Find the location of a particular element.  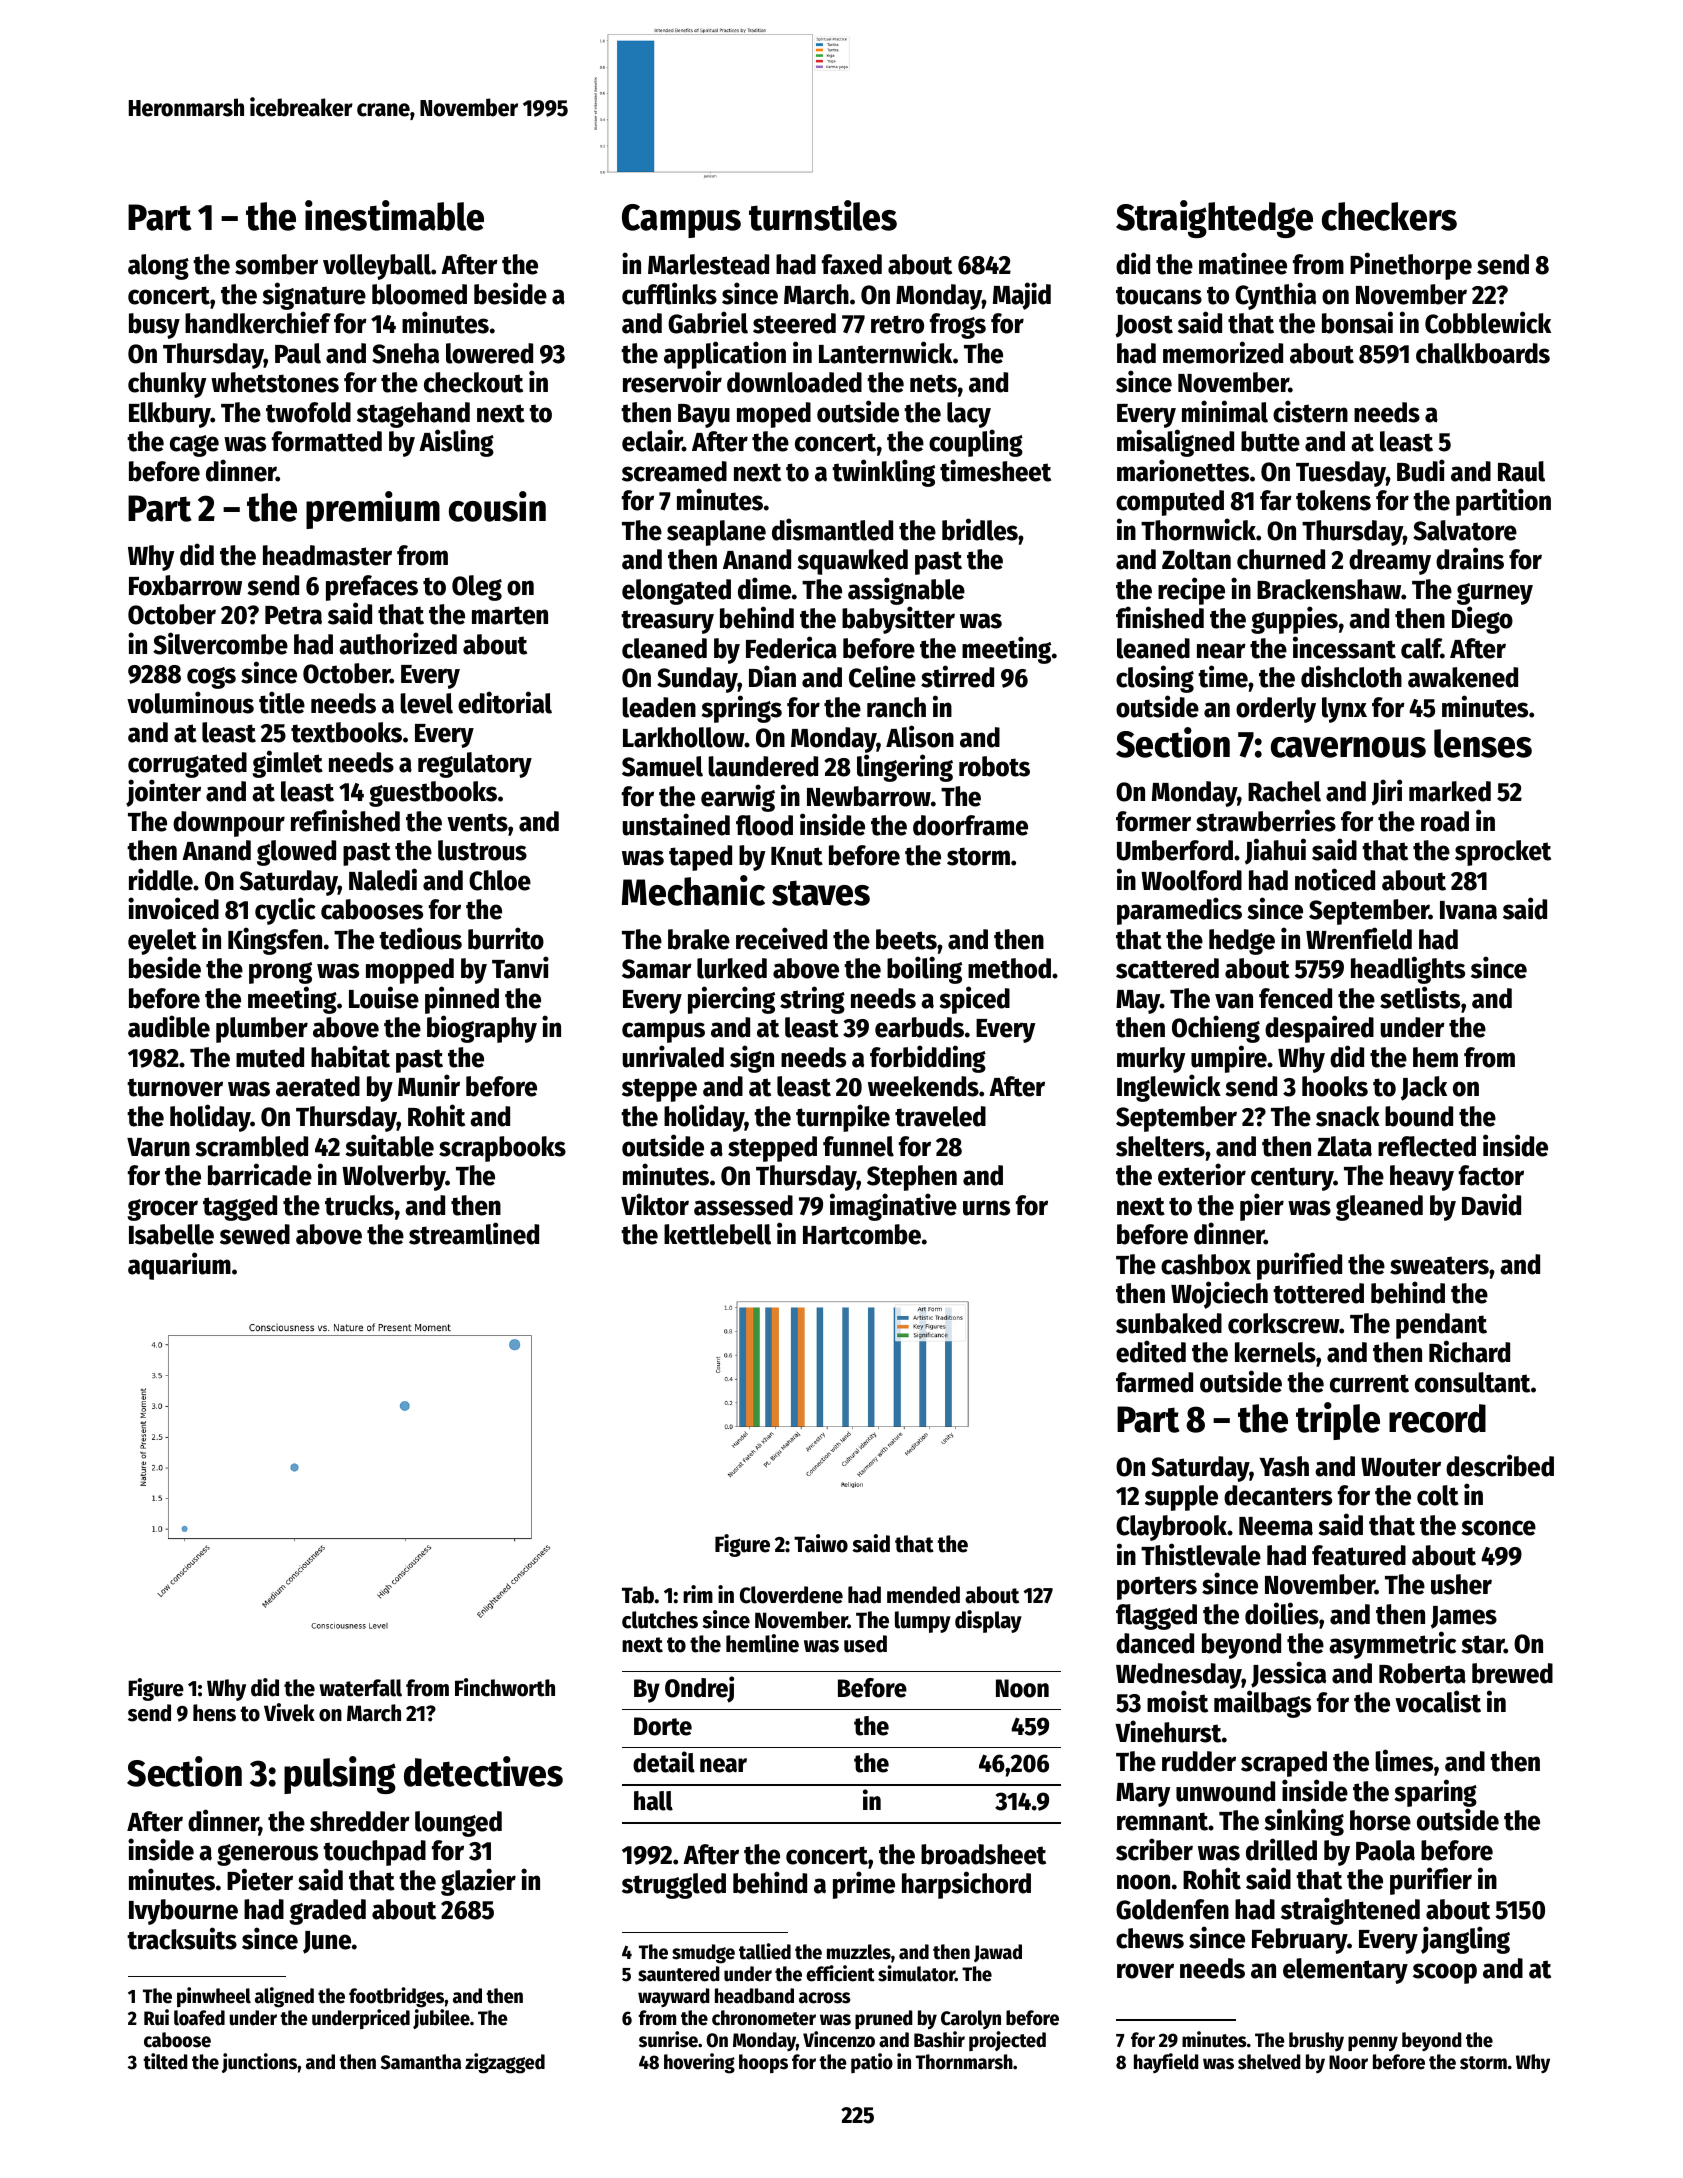

hens is located at coordinates (214, 1713).
